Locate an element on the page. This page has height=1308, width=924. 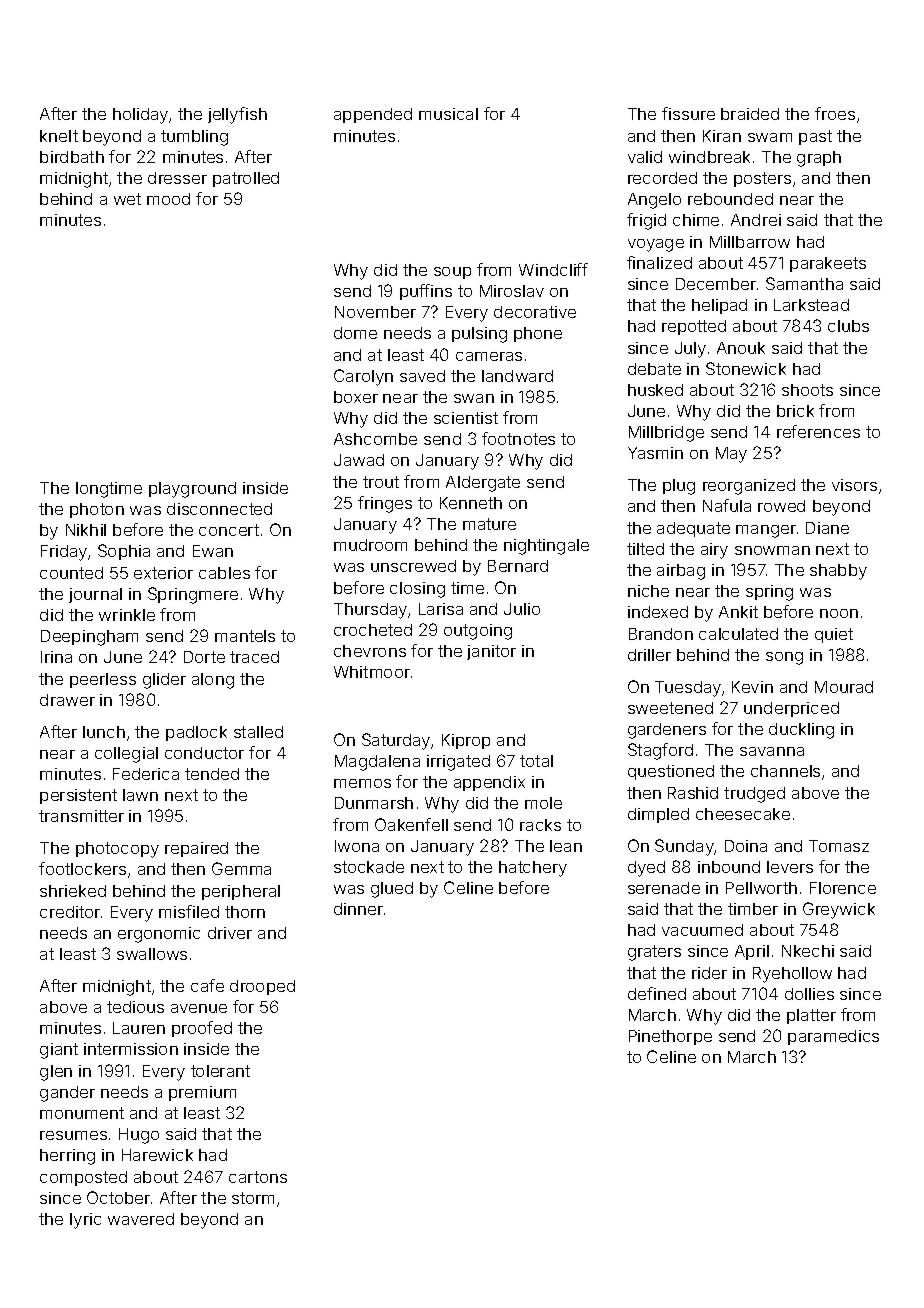
Kevin is located at coordinates (752, 687).
